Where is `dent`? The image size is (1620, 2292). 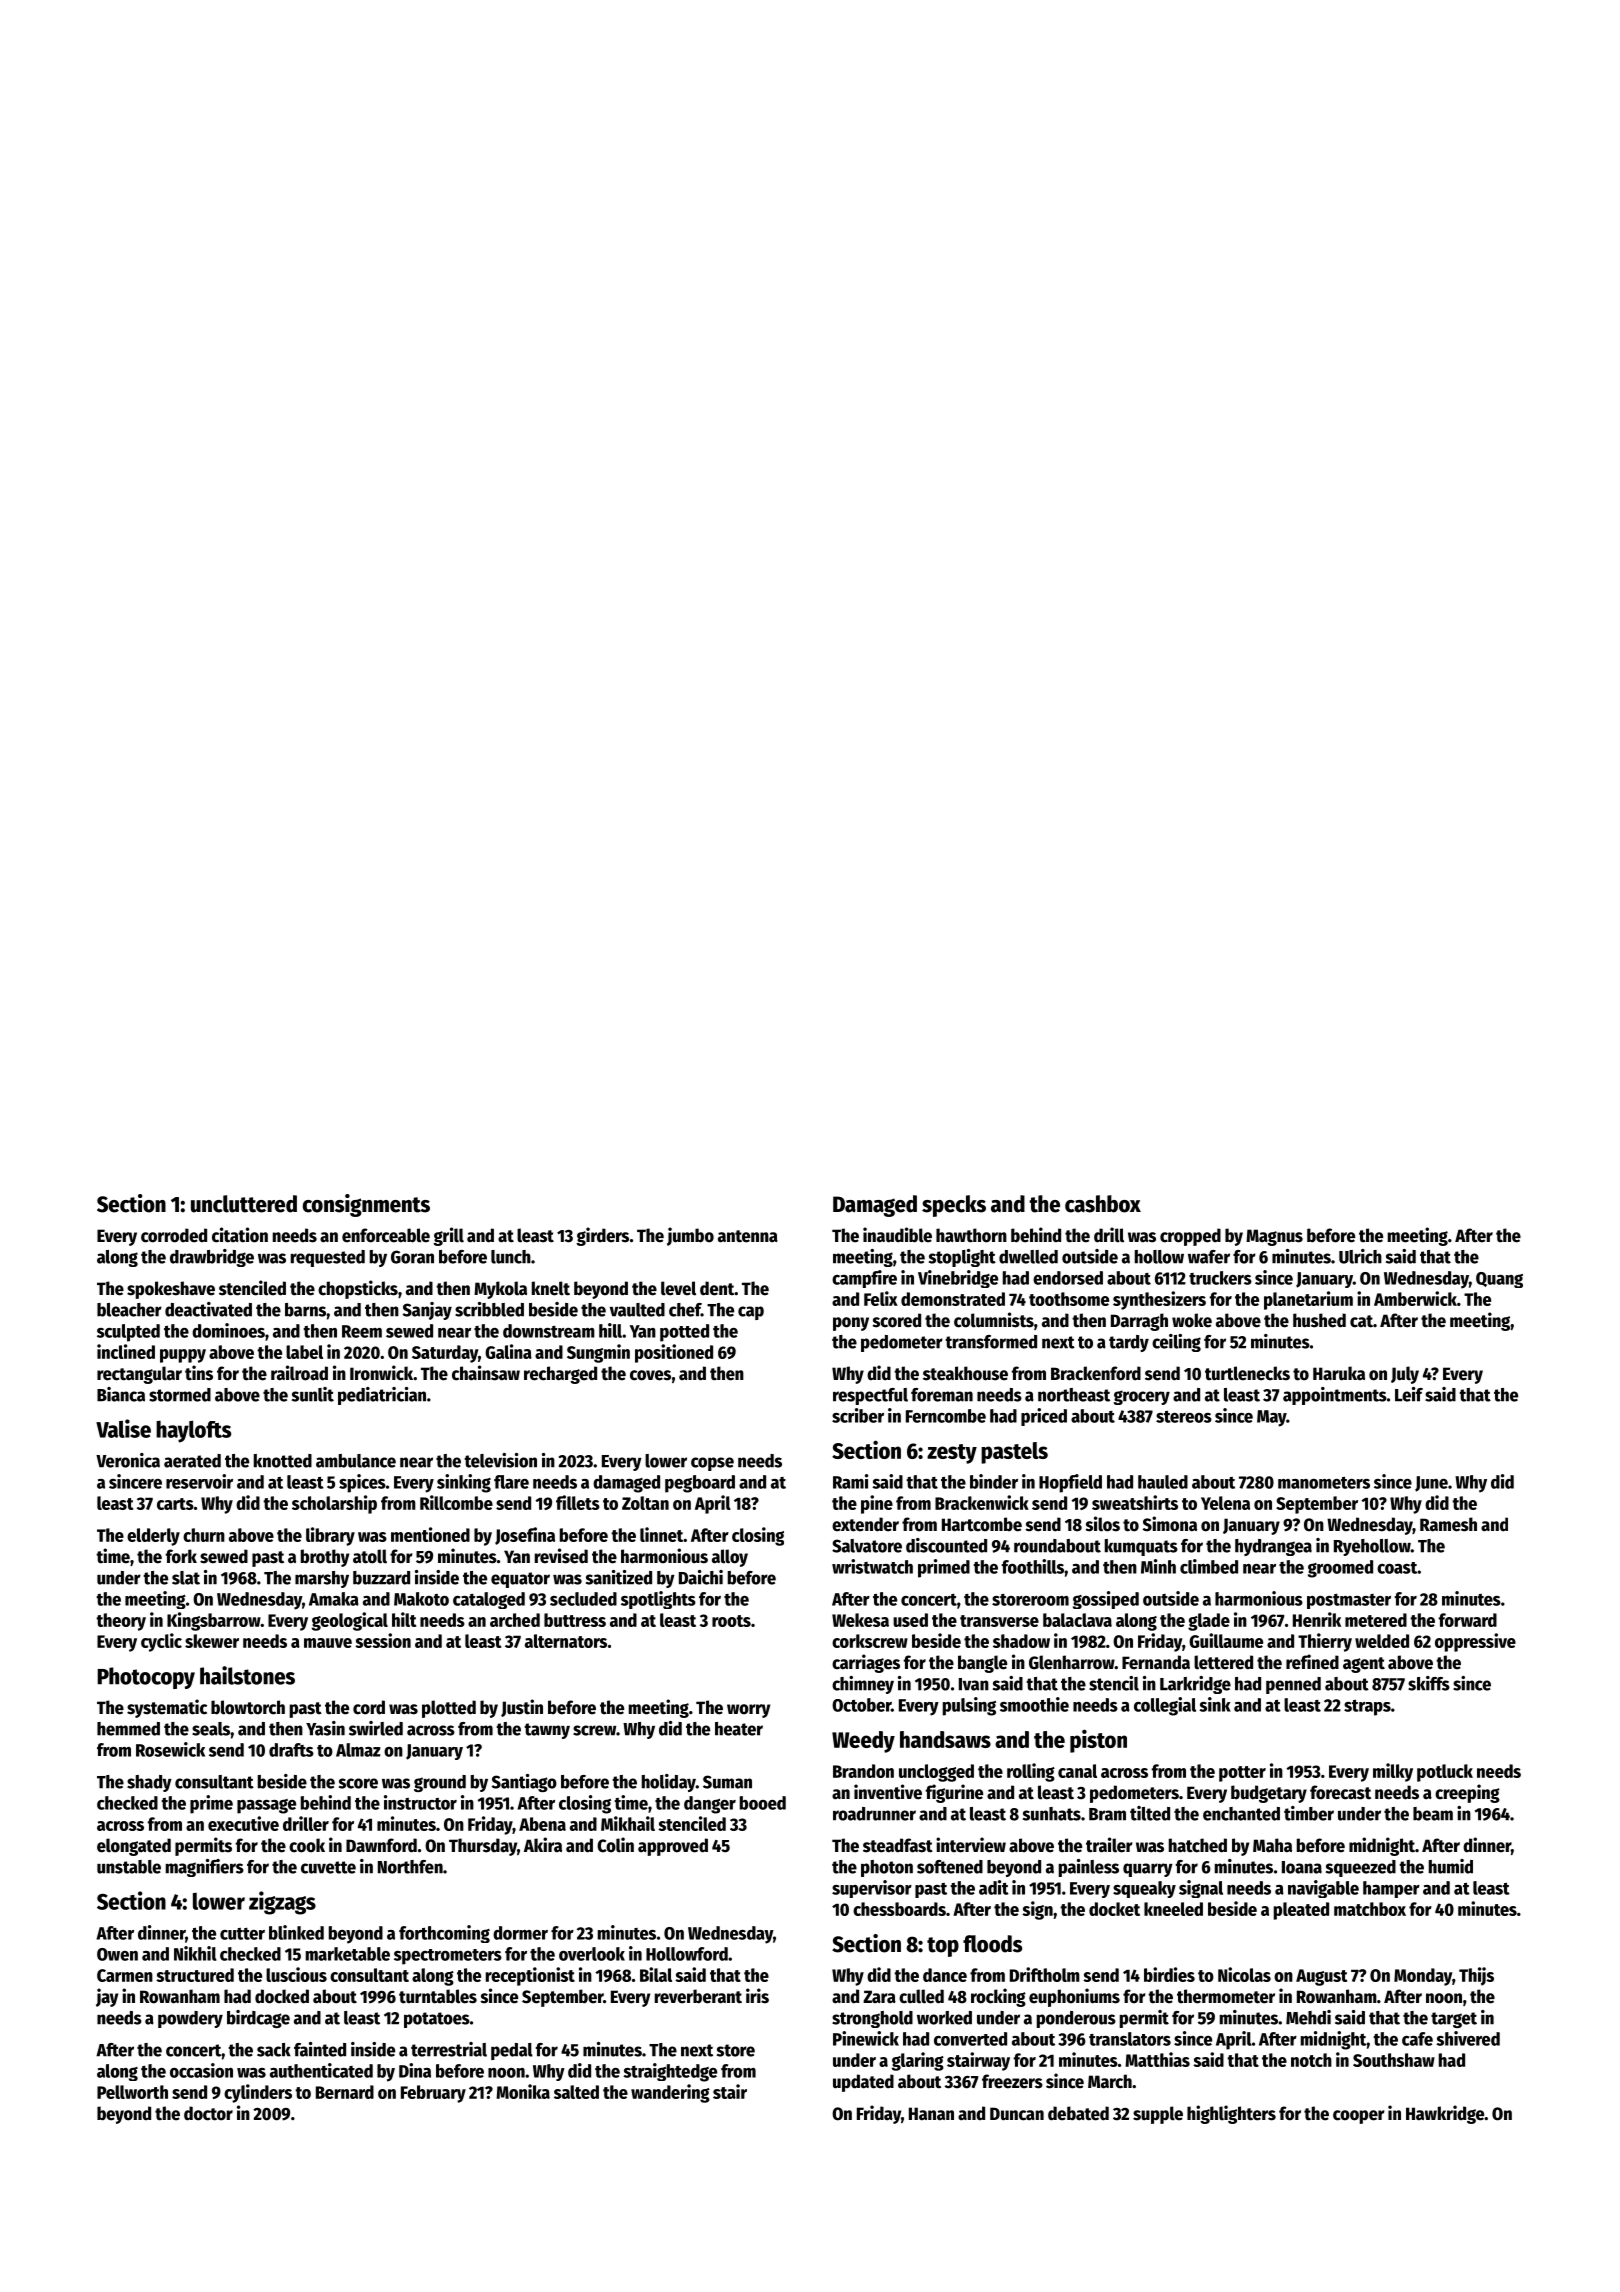 dent is located at coordinates (717, 1288).
